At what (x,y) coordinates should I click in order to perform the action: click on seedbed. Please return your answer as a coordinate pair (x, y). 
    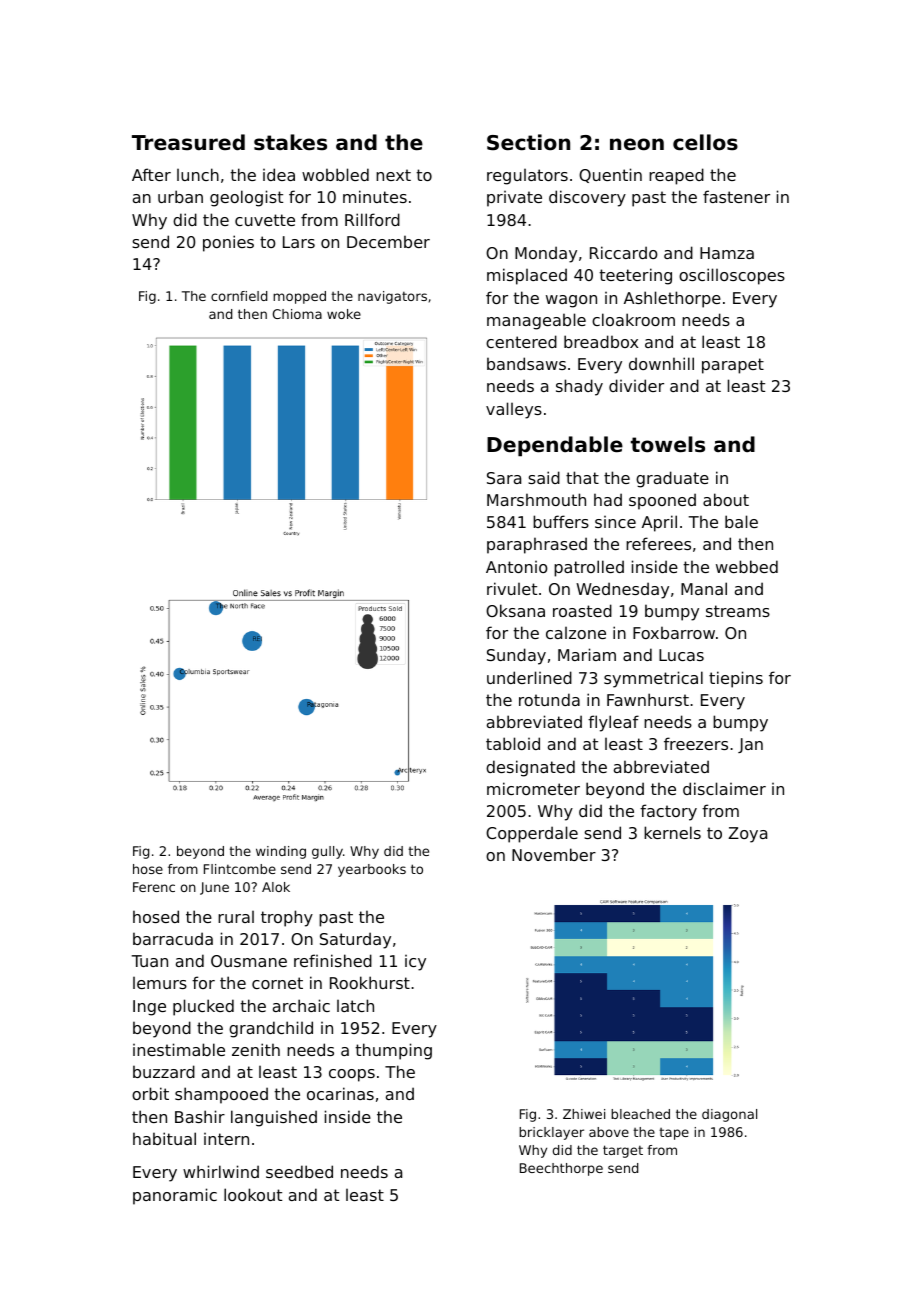
    Looking at the image, I should click on (299, 1171).
